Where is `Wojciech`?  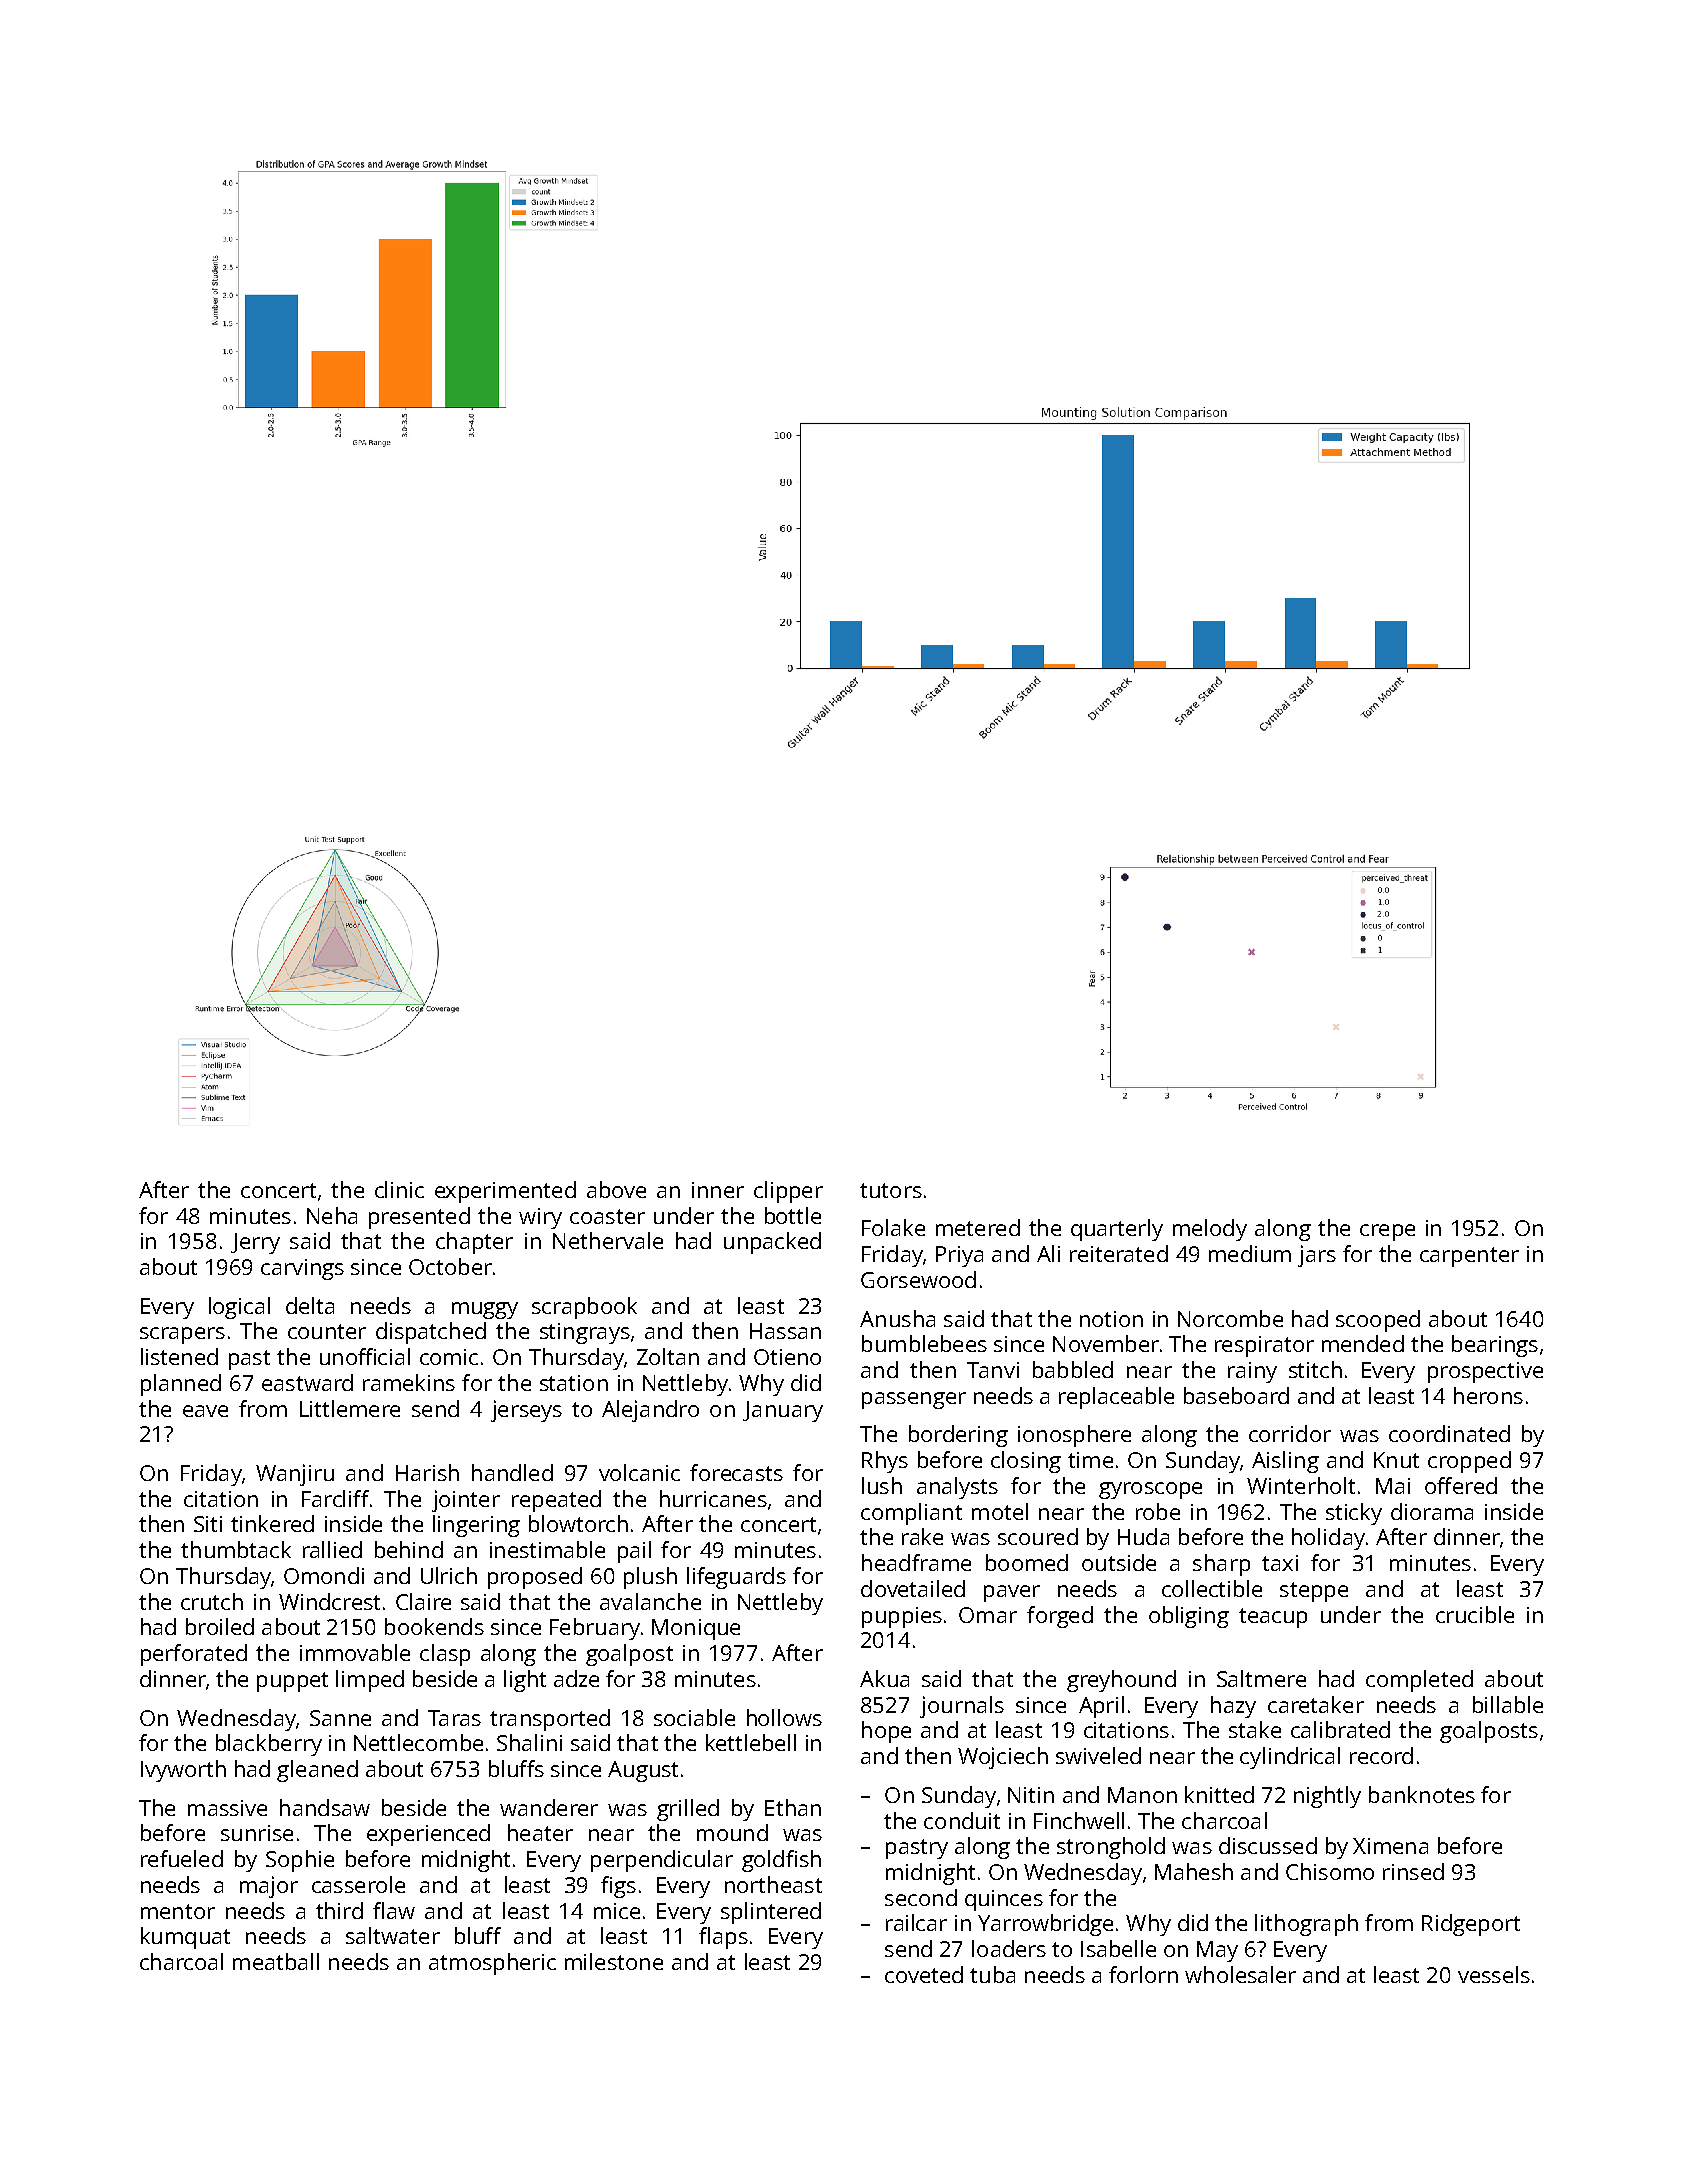
Wojciech is located at coordinates (1003, 1758).
